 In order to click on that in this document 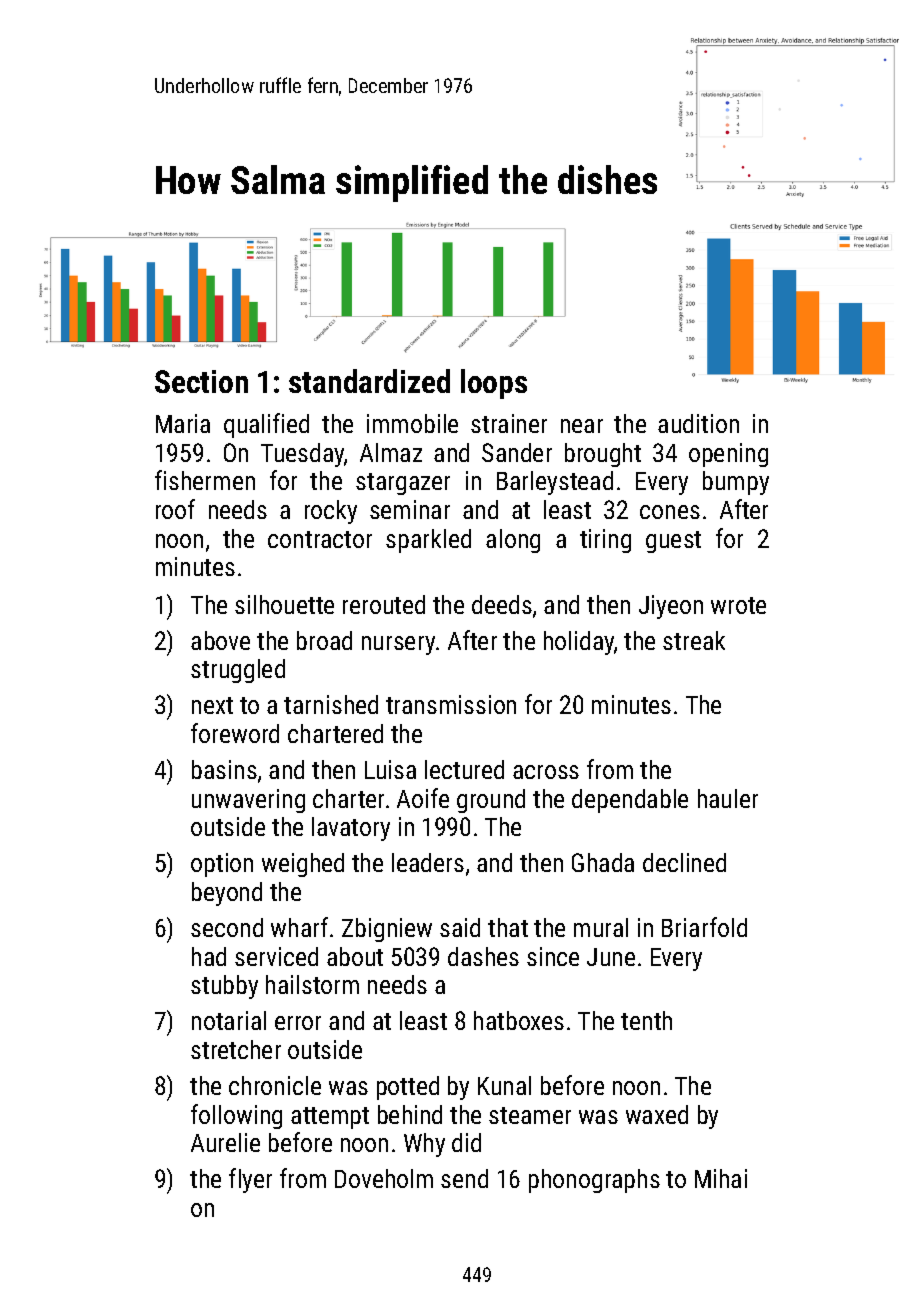, I will do `click(508, 927)`.
